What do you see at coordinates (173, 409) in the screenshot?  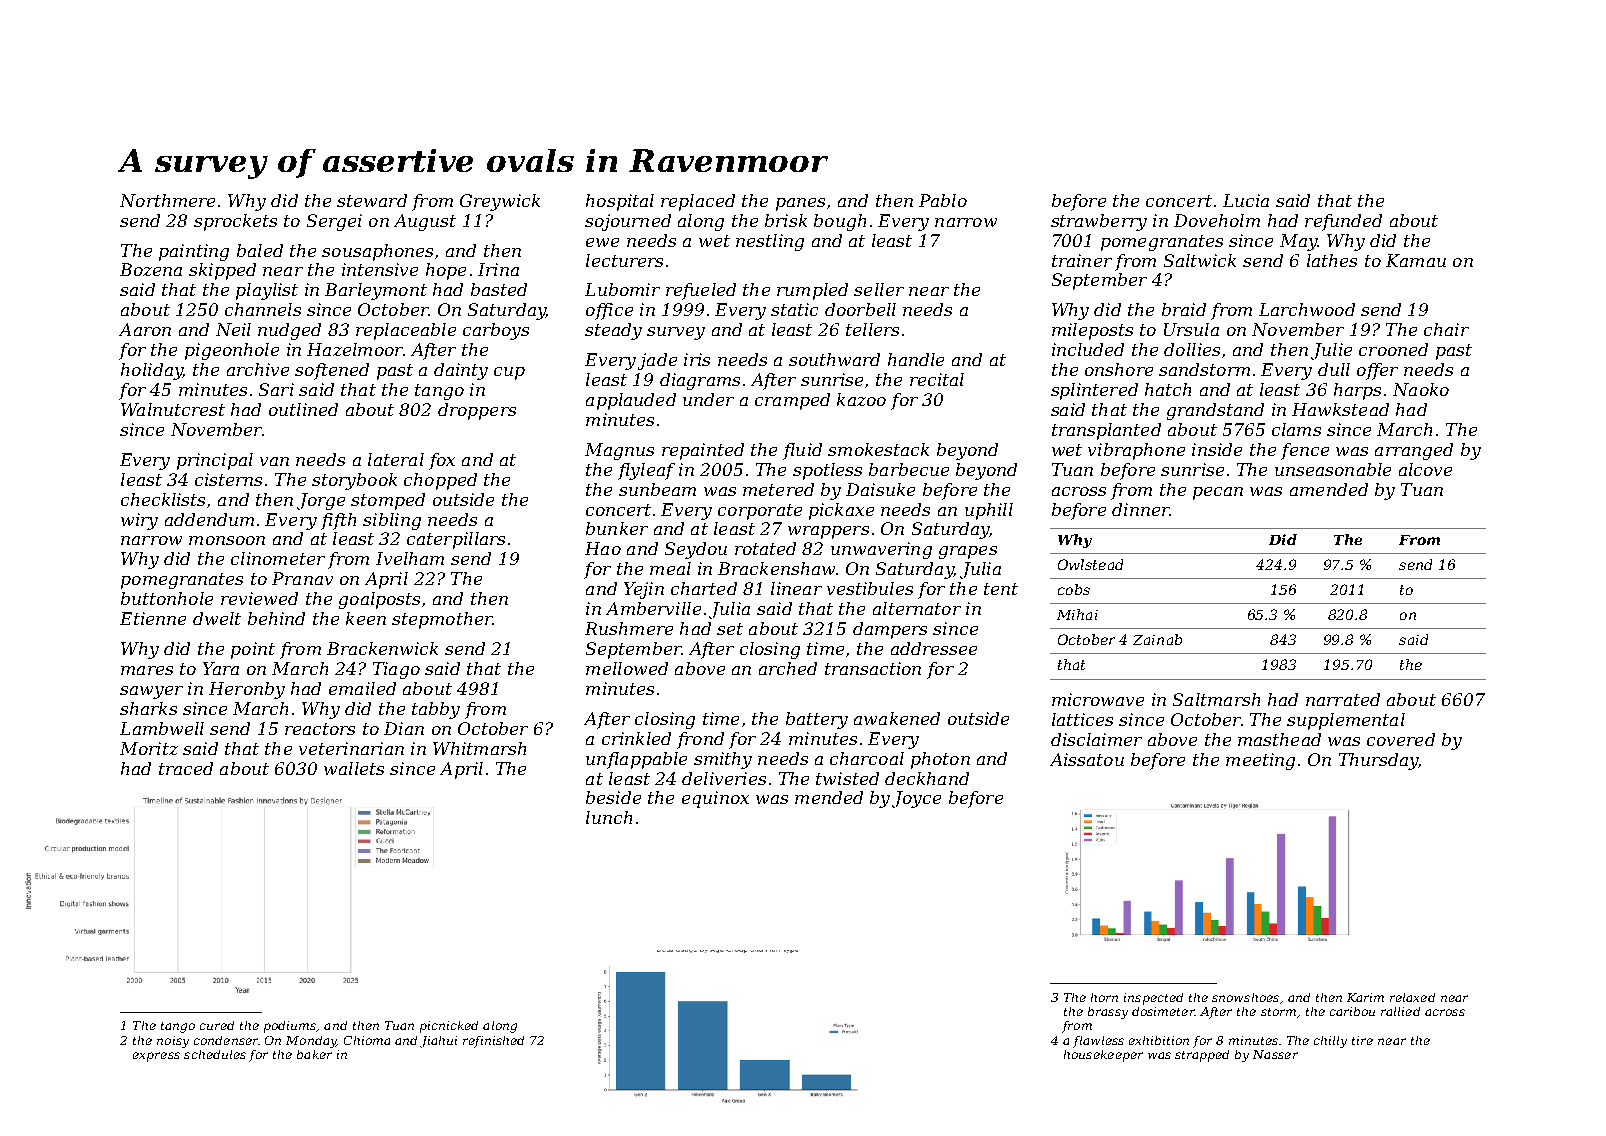 I see `Walnutcrest` at bounding box center [173, 409].
